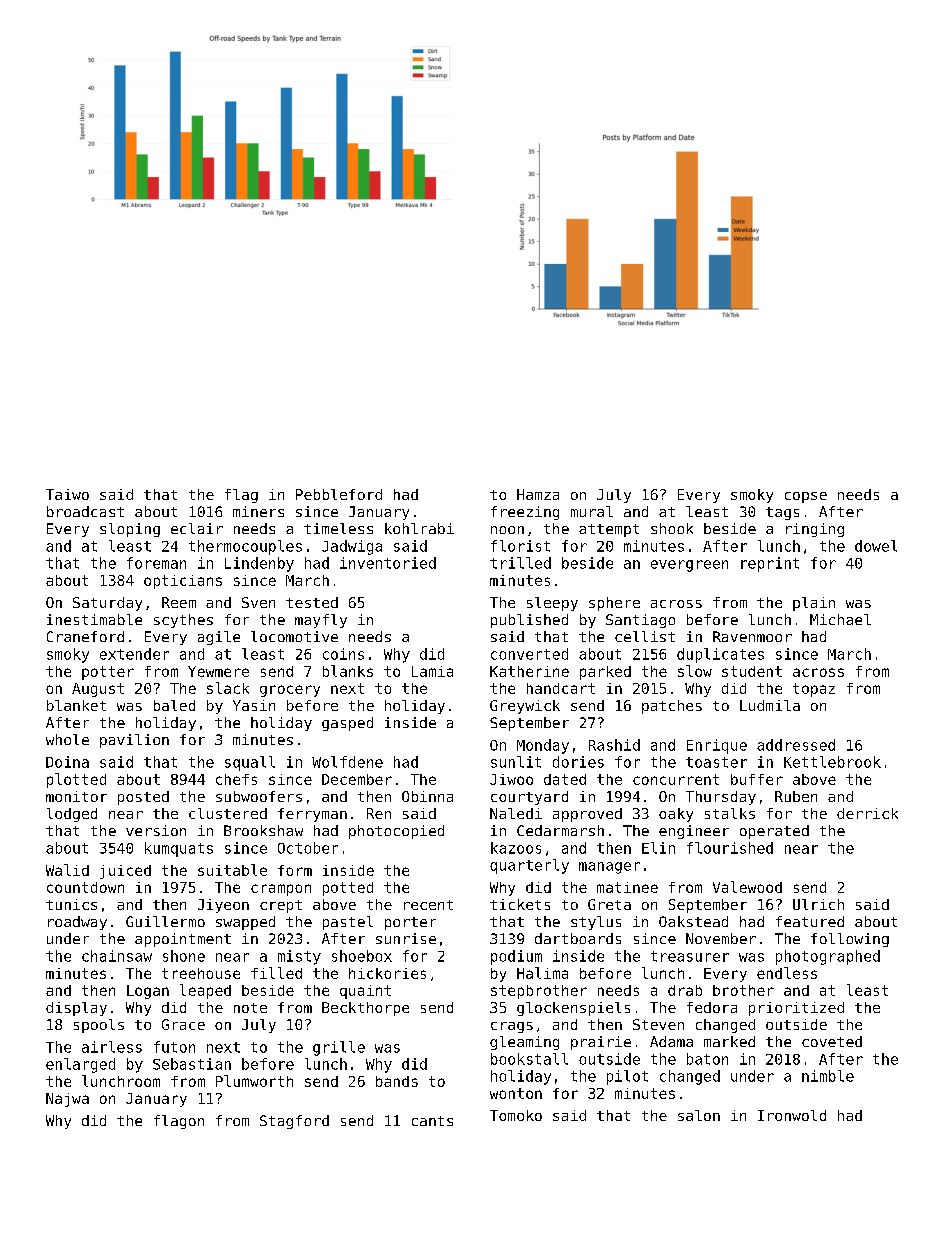 Image resolution: width=952 pixels, height=1233 pixels. Describe the element at coordinates (770, 564) in the page. I see `reprint` at that location.
